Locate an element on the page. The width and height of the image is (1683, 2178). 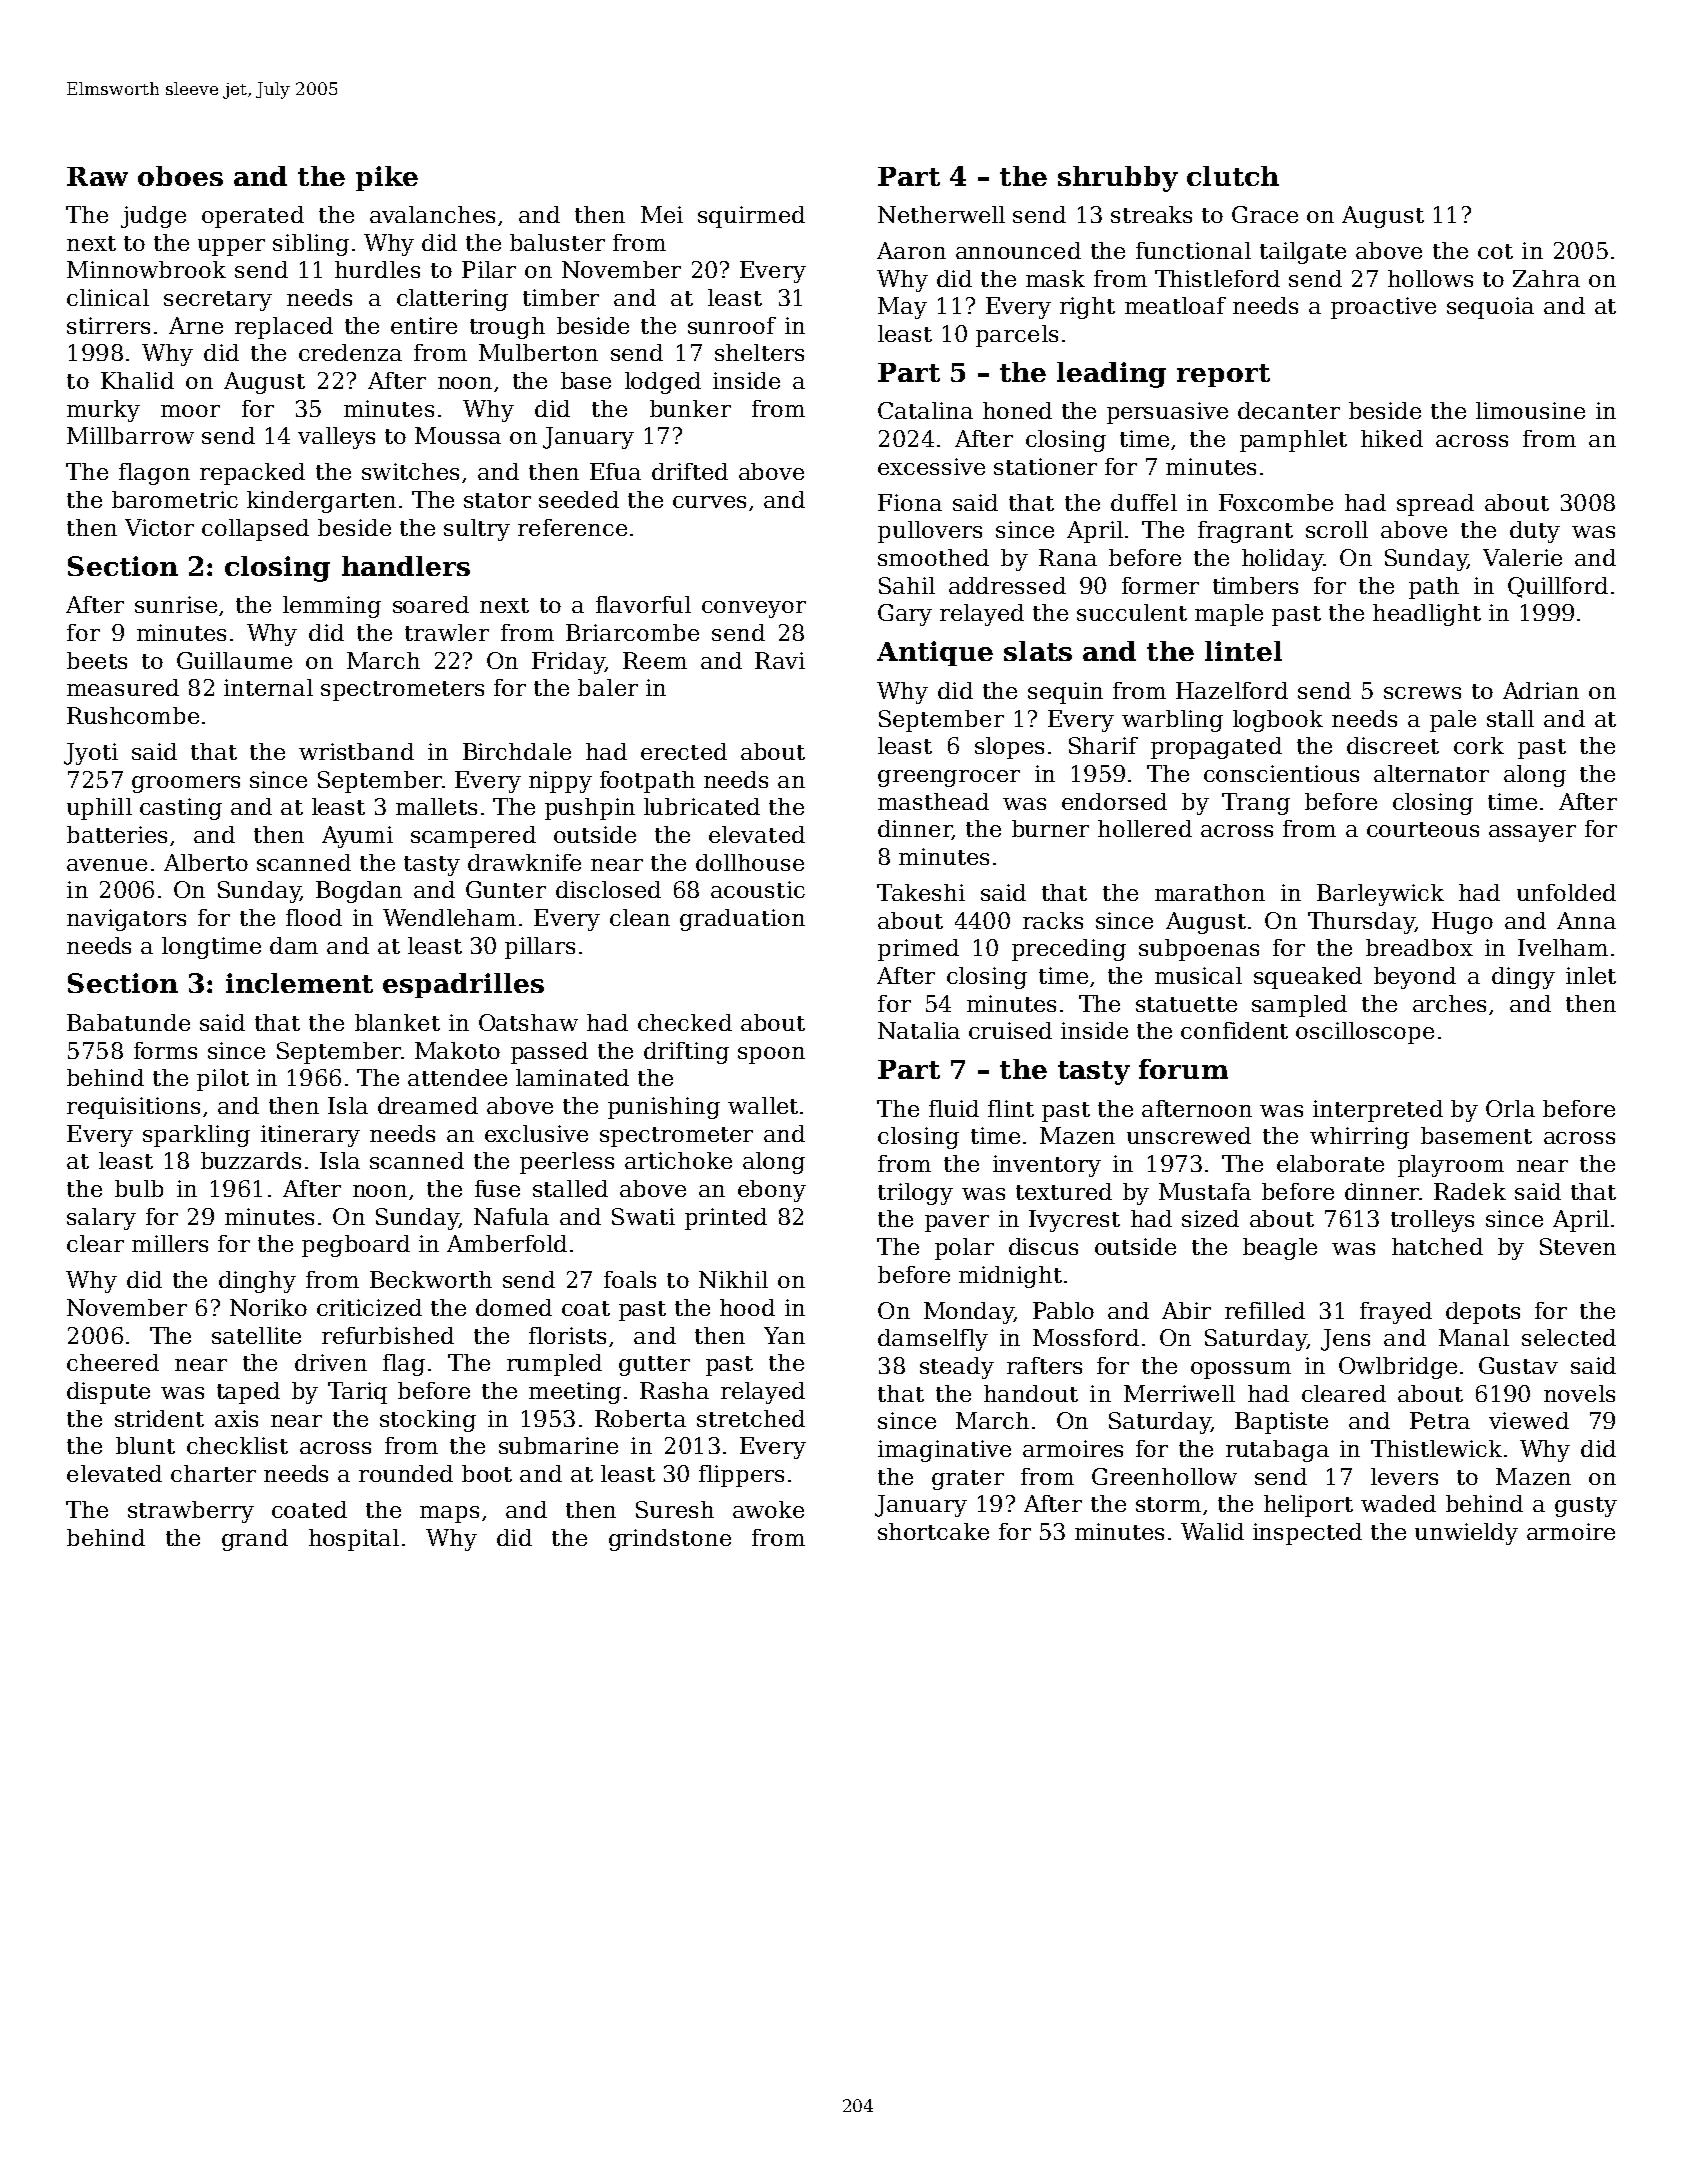
shortcake is located at coordinates (933, 1531).
